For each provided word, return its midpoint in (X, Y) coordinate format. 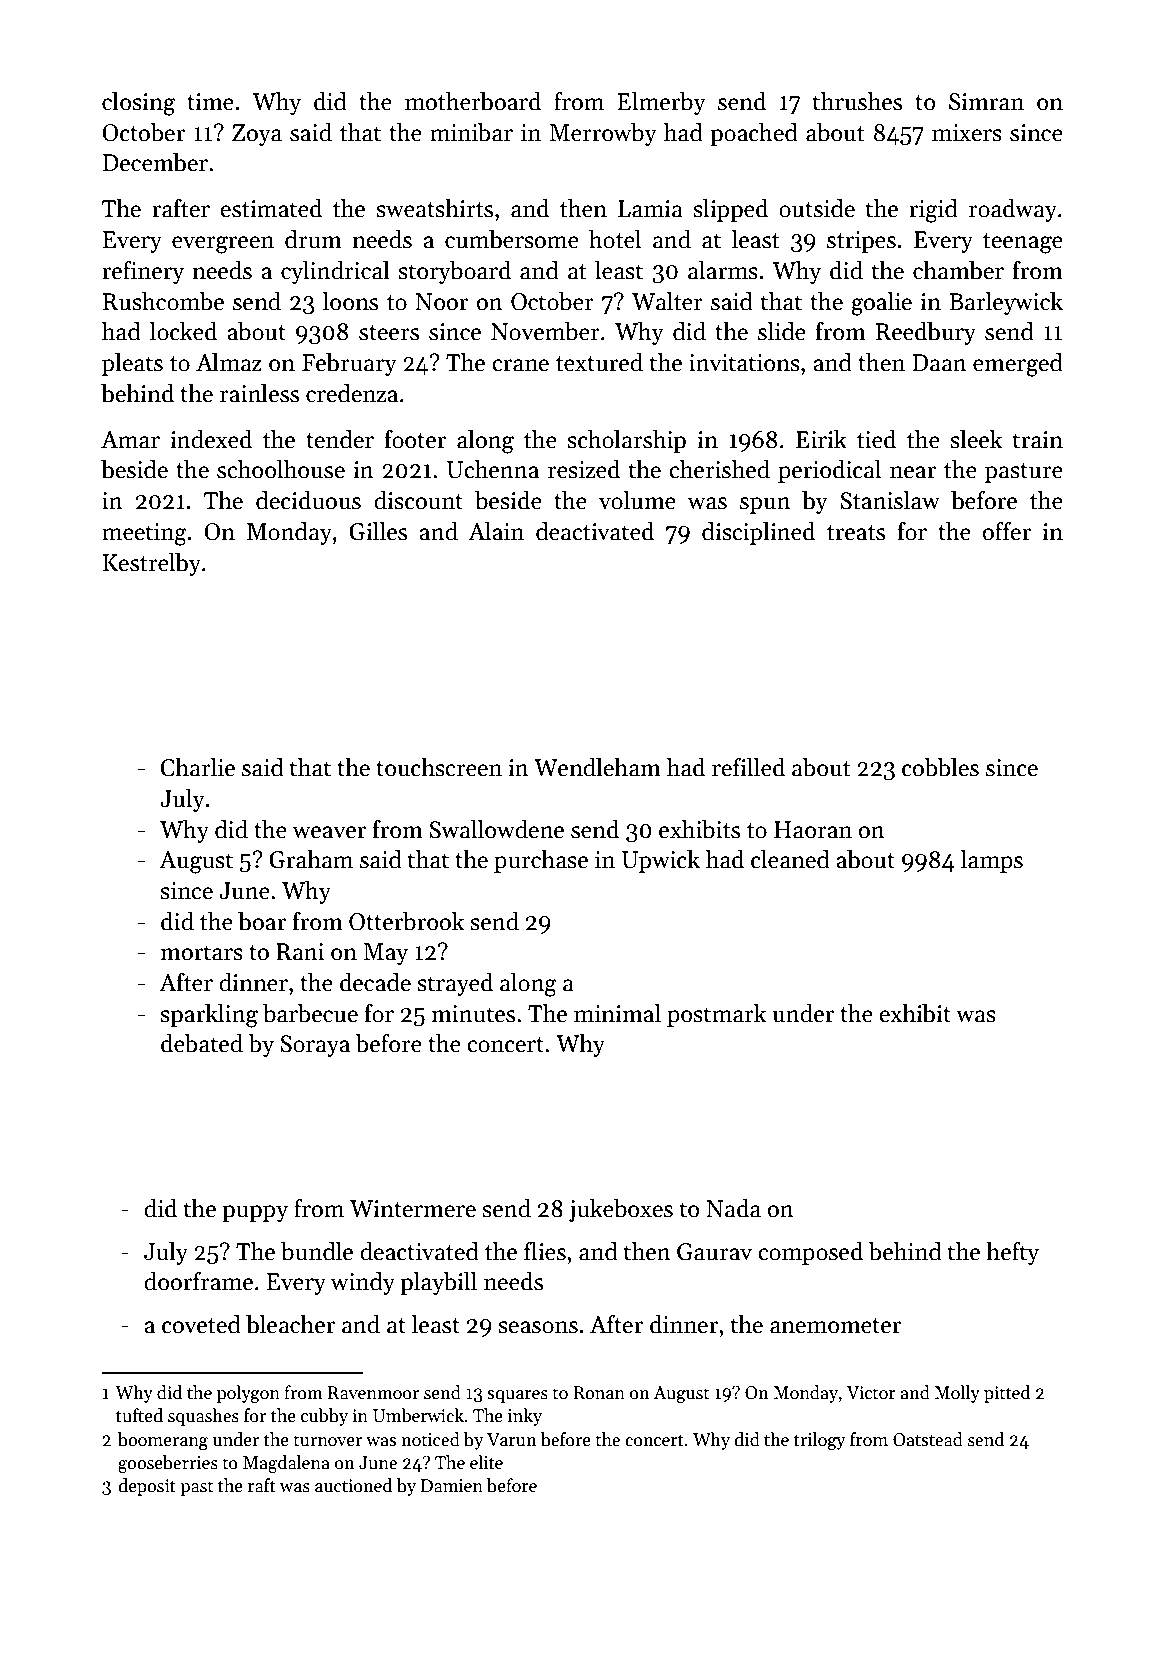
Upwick (661, 861)
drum (313, 239)
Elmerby (661, 103)
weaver (329, 832)
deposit (147, 1487)
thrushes (857, 101)
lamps (991, 861)
